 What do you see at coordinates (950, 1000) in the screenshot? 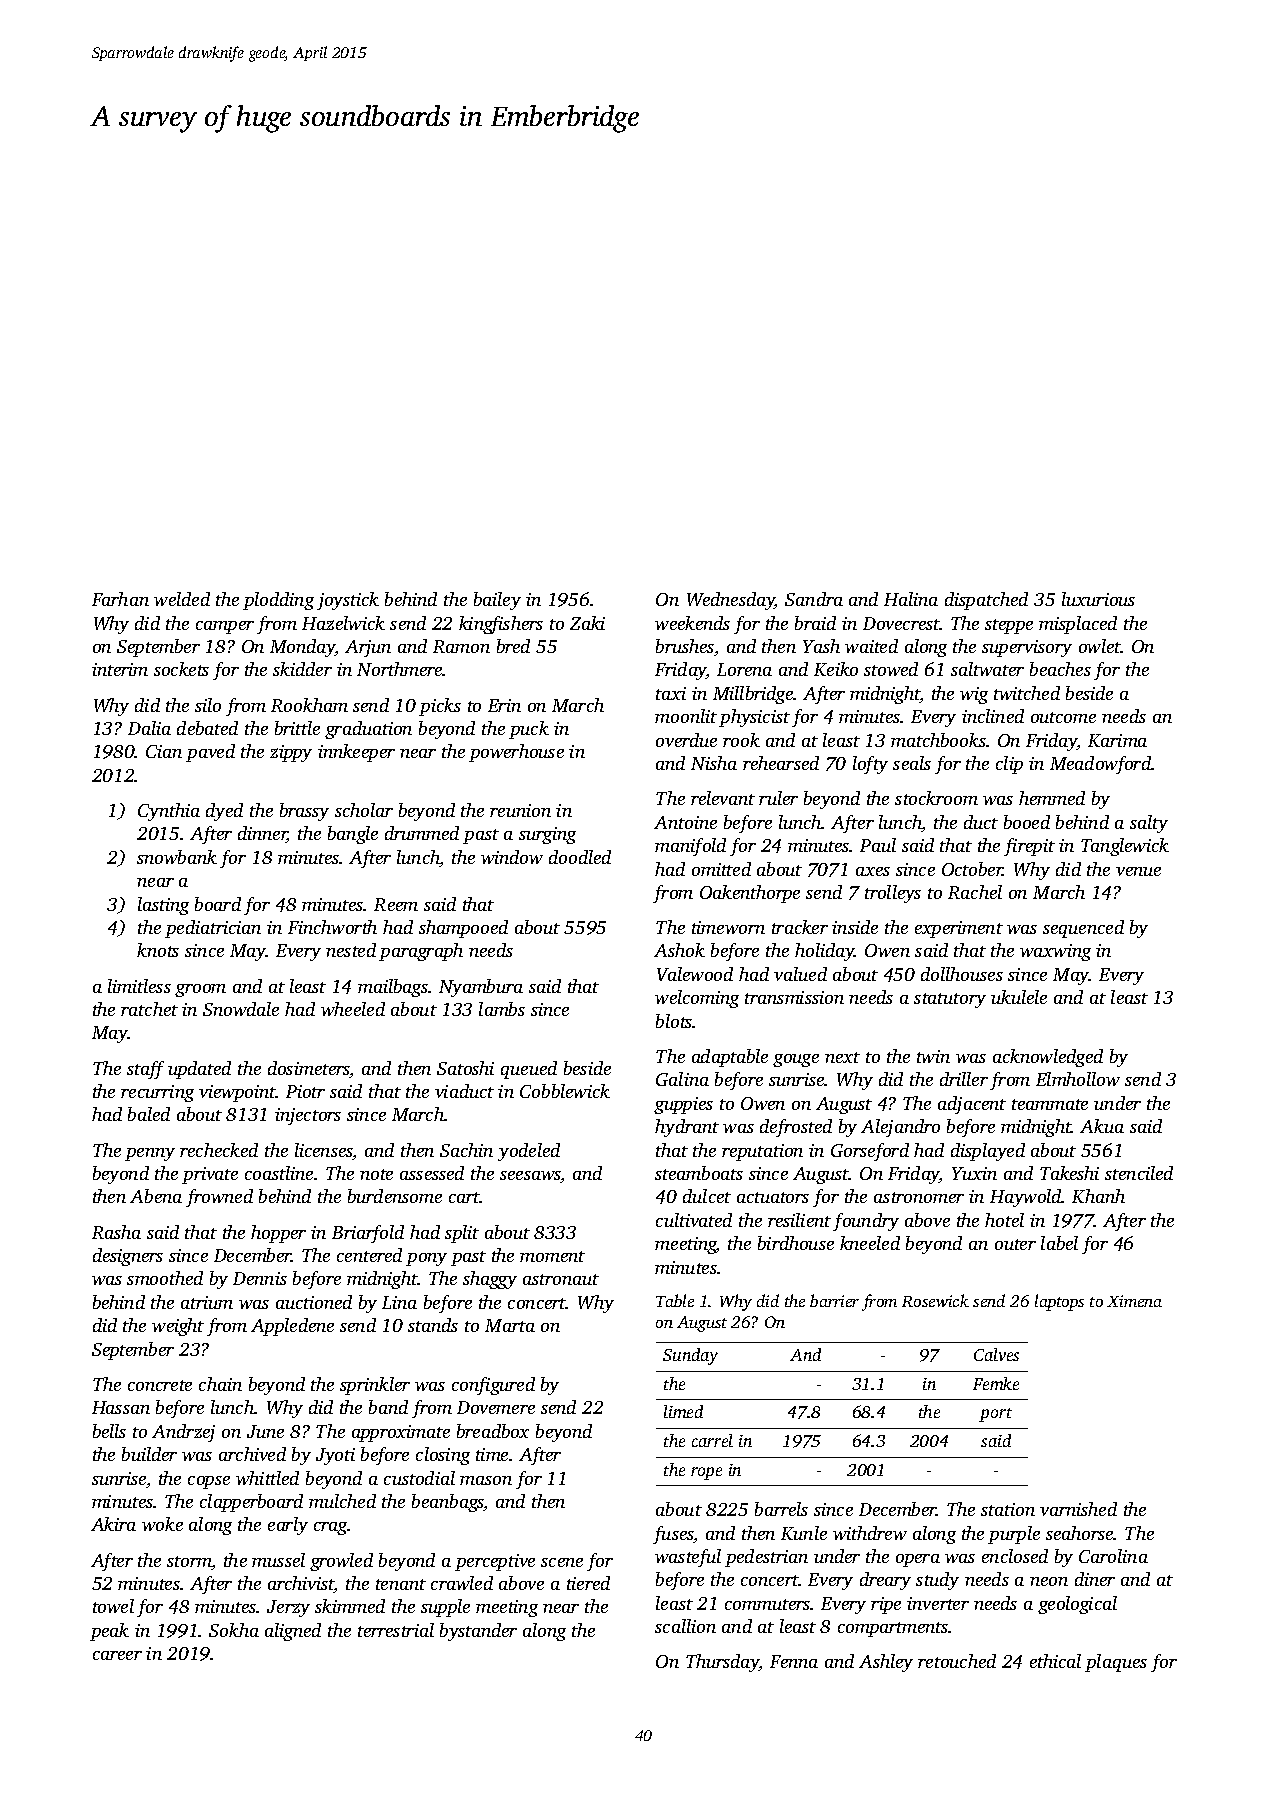
I see `statutory` at bounding box center [950, 1000].
